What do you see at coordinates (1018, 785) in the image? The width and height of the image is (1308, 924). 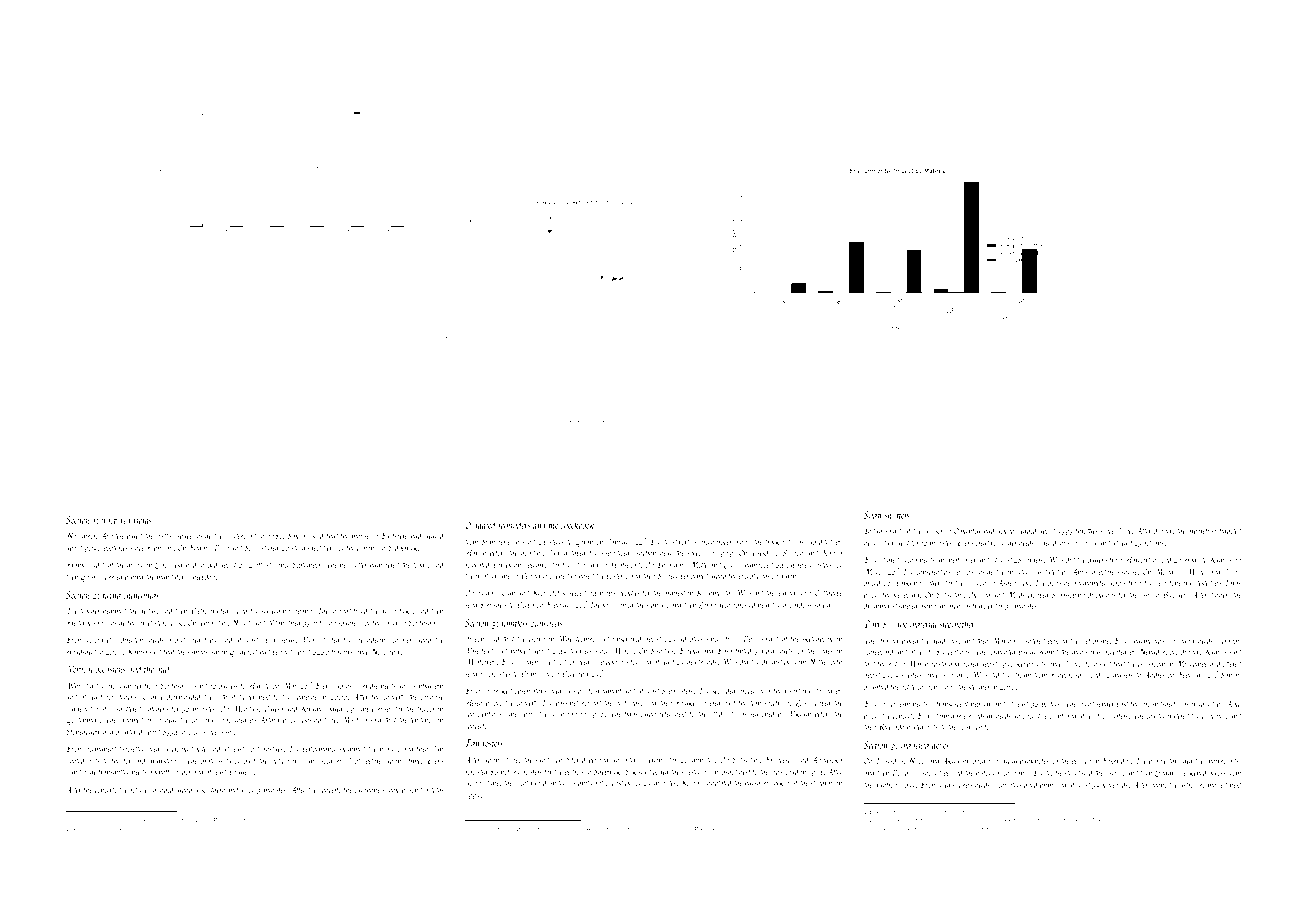 I see `countersigned` at bounding box center [1018, 785].
